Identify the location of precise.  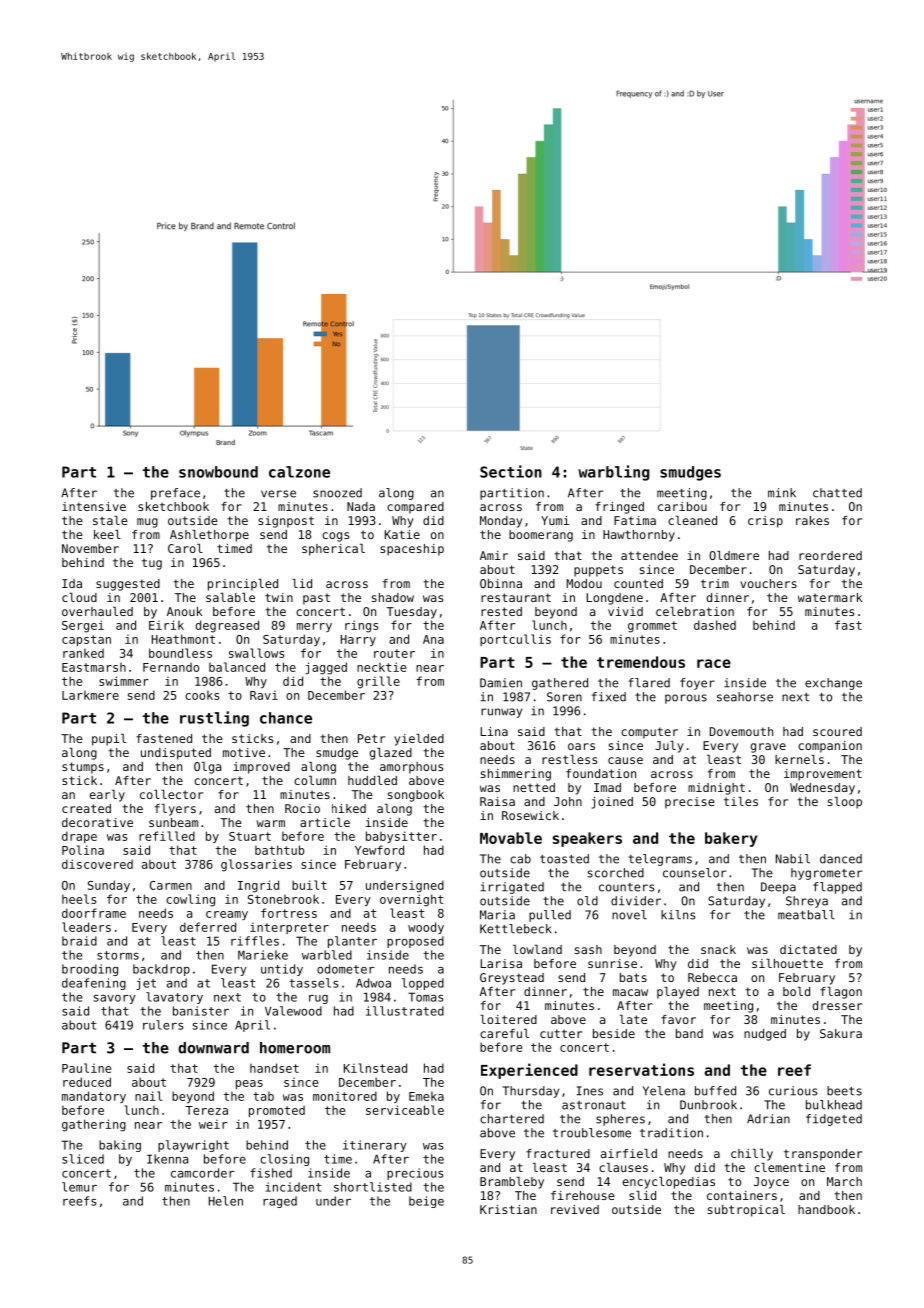
(690, 803).
